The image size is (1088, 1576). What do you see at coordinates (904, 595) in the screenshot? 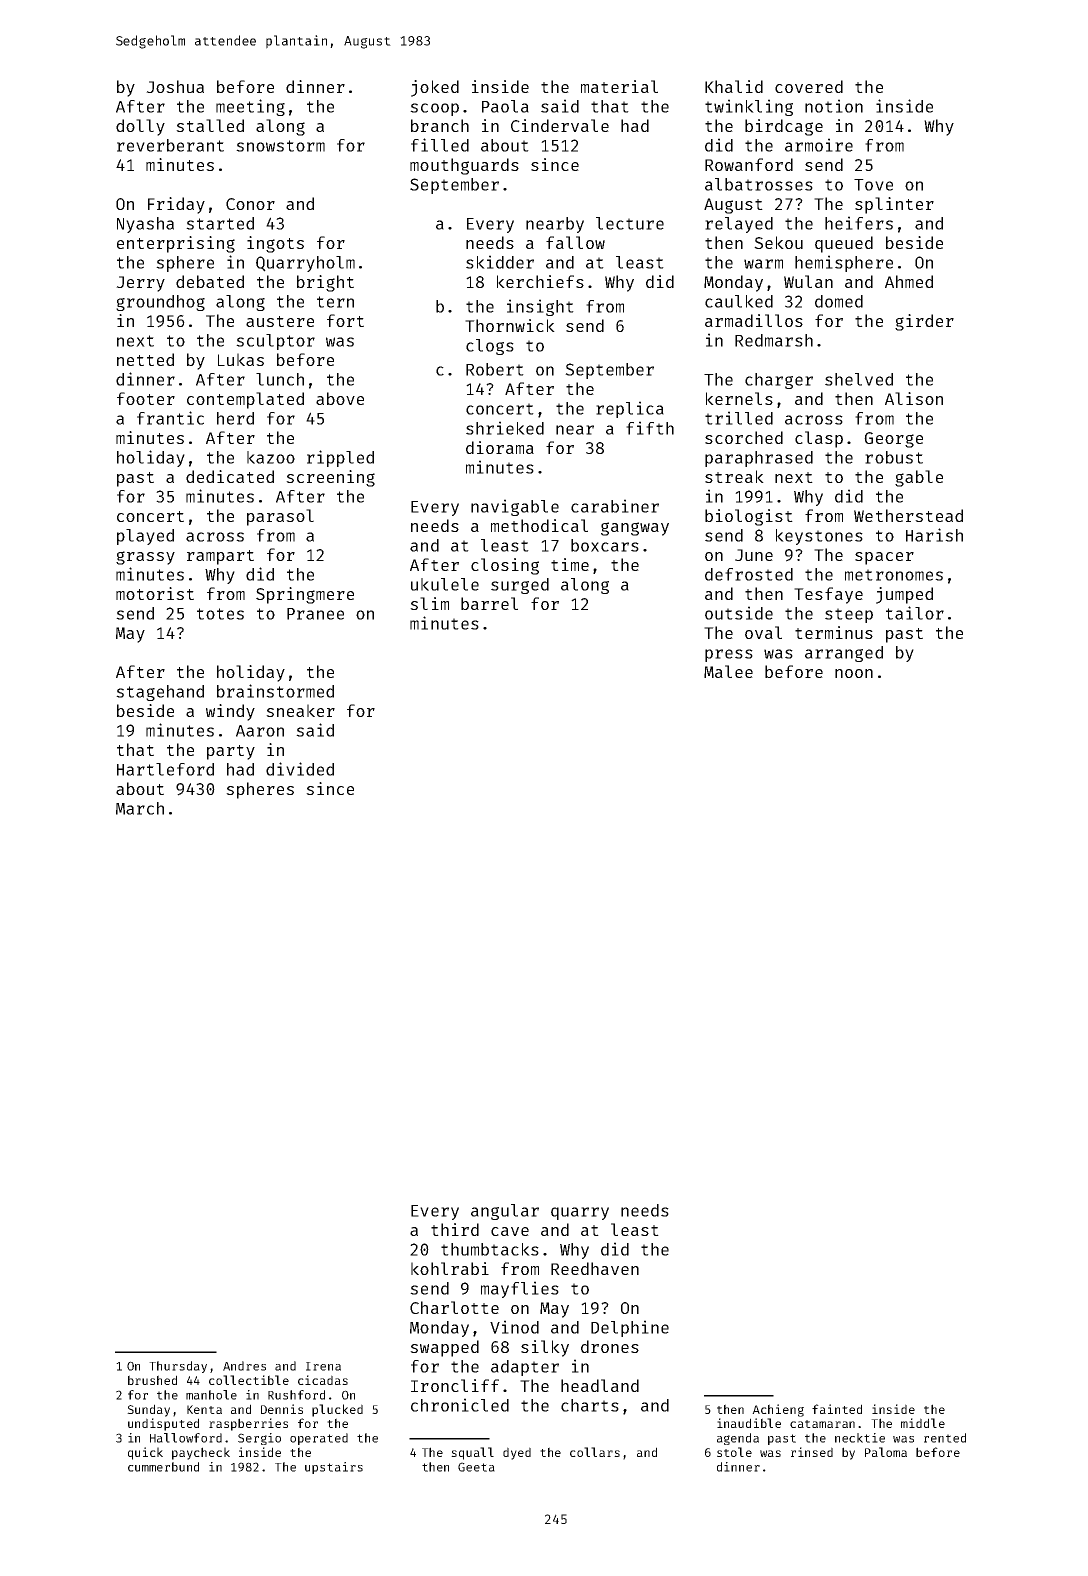
I see `jumped` at bounding box center [904, 595].
